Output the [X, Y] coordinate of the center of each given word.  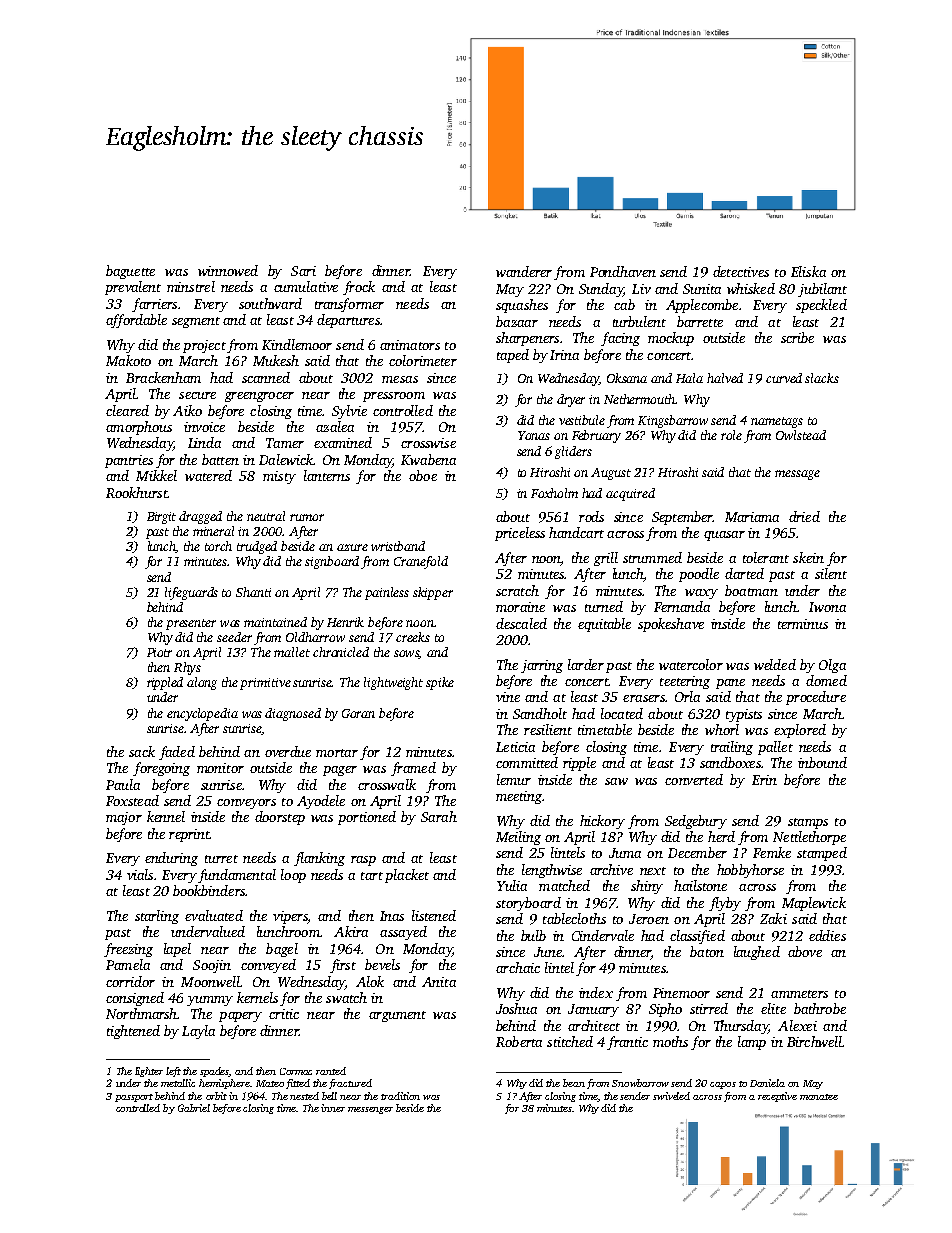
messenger [370, 1110]
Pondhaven [623, 271]
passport [134, 1098]
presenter [191, 624]
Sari [303, 271]
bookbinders [209, 890]
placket [407, 876]
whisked [751, 288]
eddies [827, 935]
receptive [777, 1097]
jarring [542, 666]
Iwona [827, 607]
